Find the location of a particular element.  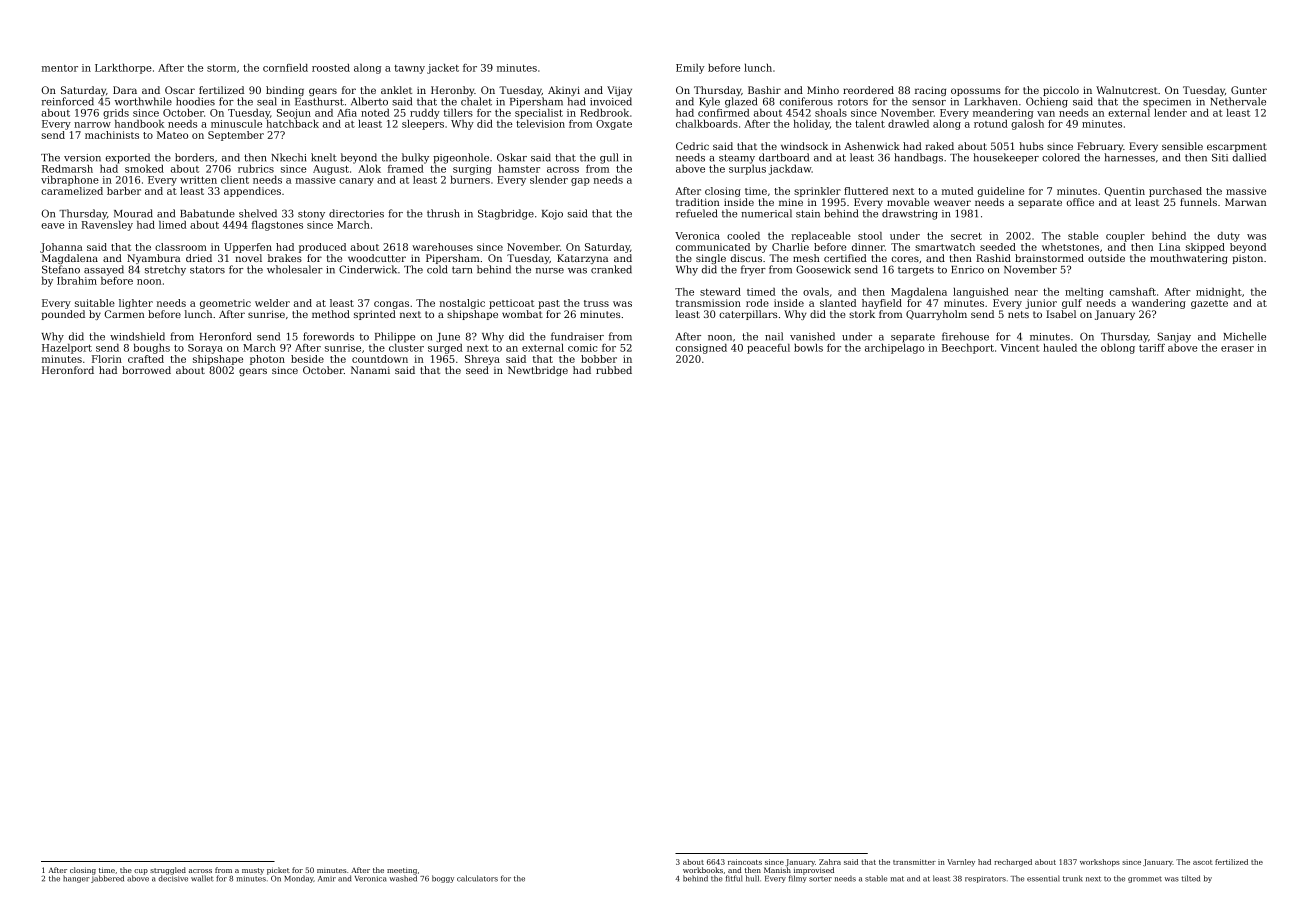

Soraya is located at coordinates (205, 349).
